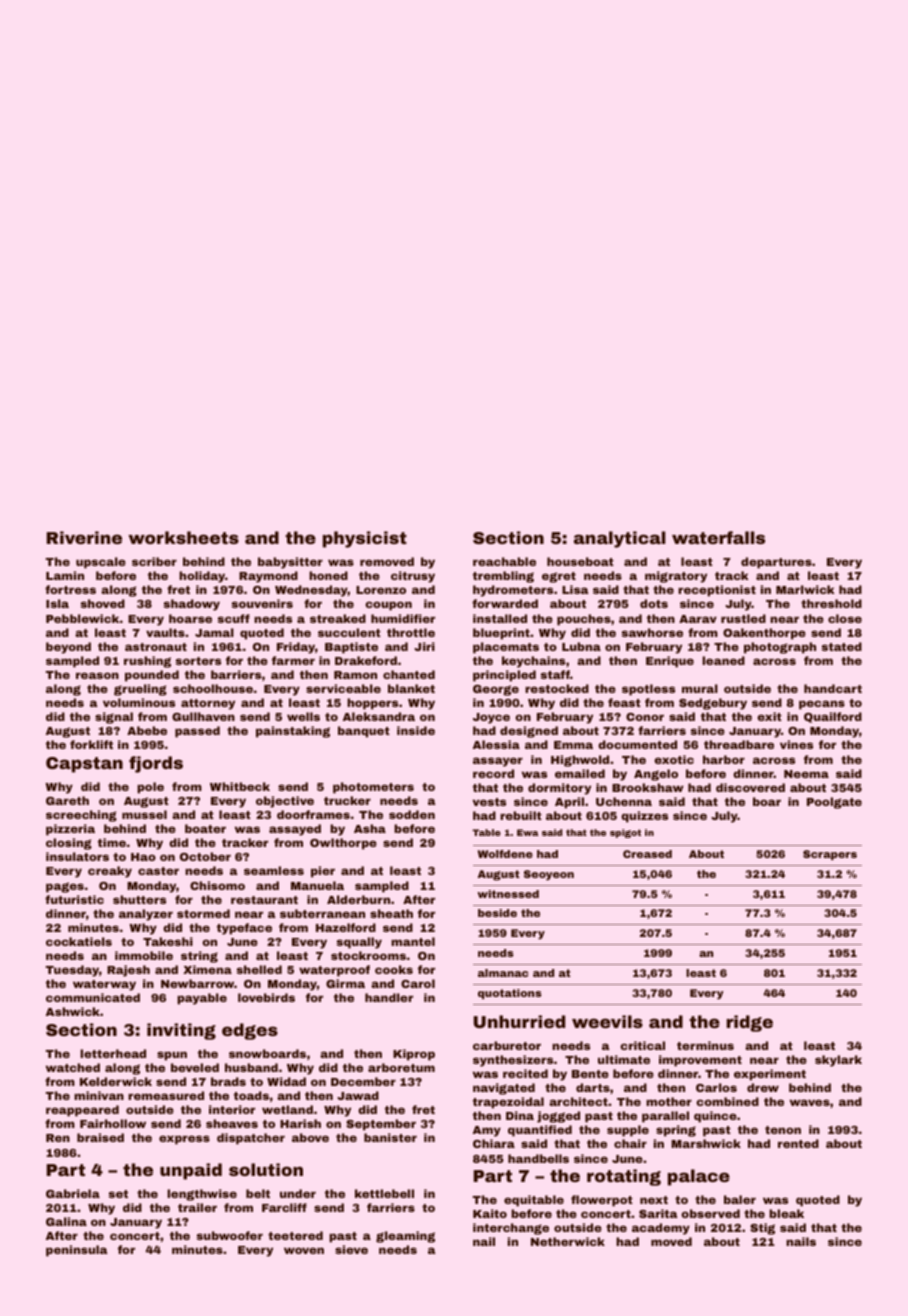 The height and width of the page is (1316, 908). What do you see at coordinates (494, 1143) in the page?
I see `Chiara` at bounding box center [494, 1143].
